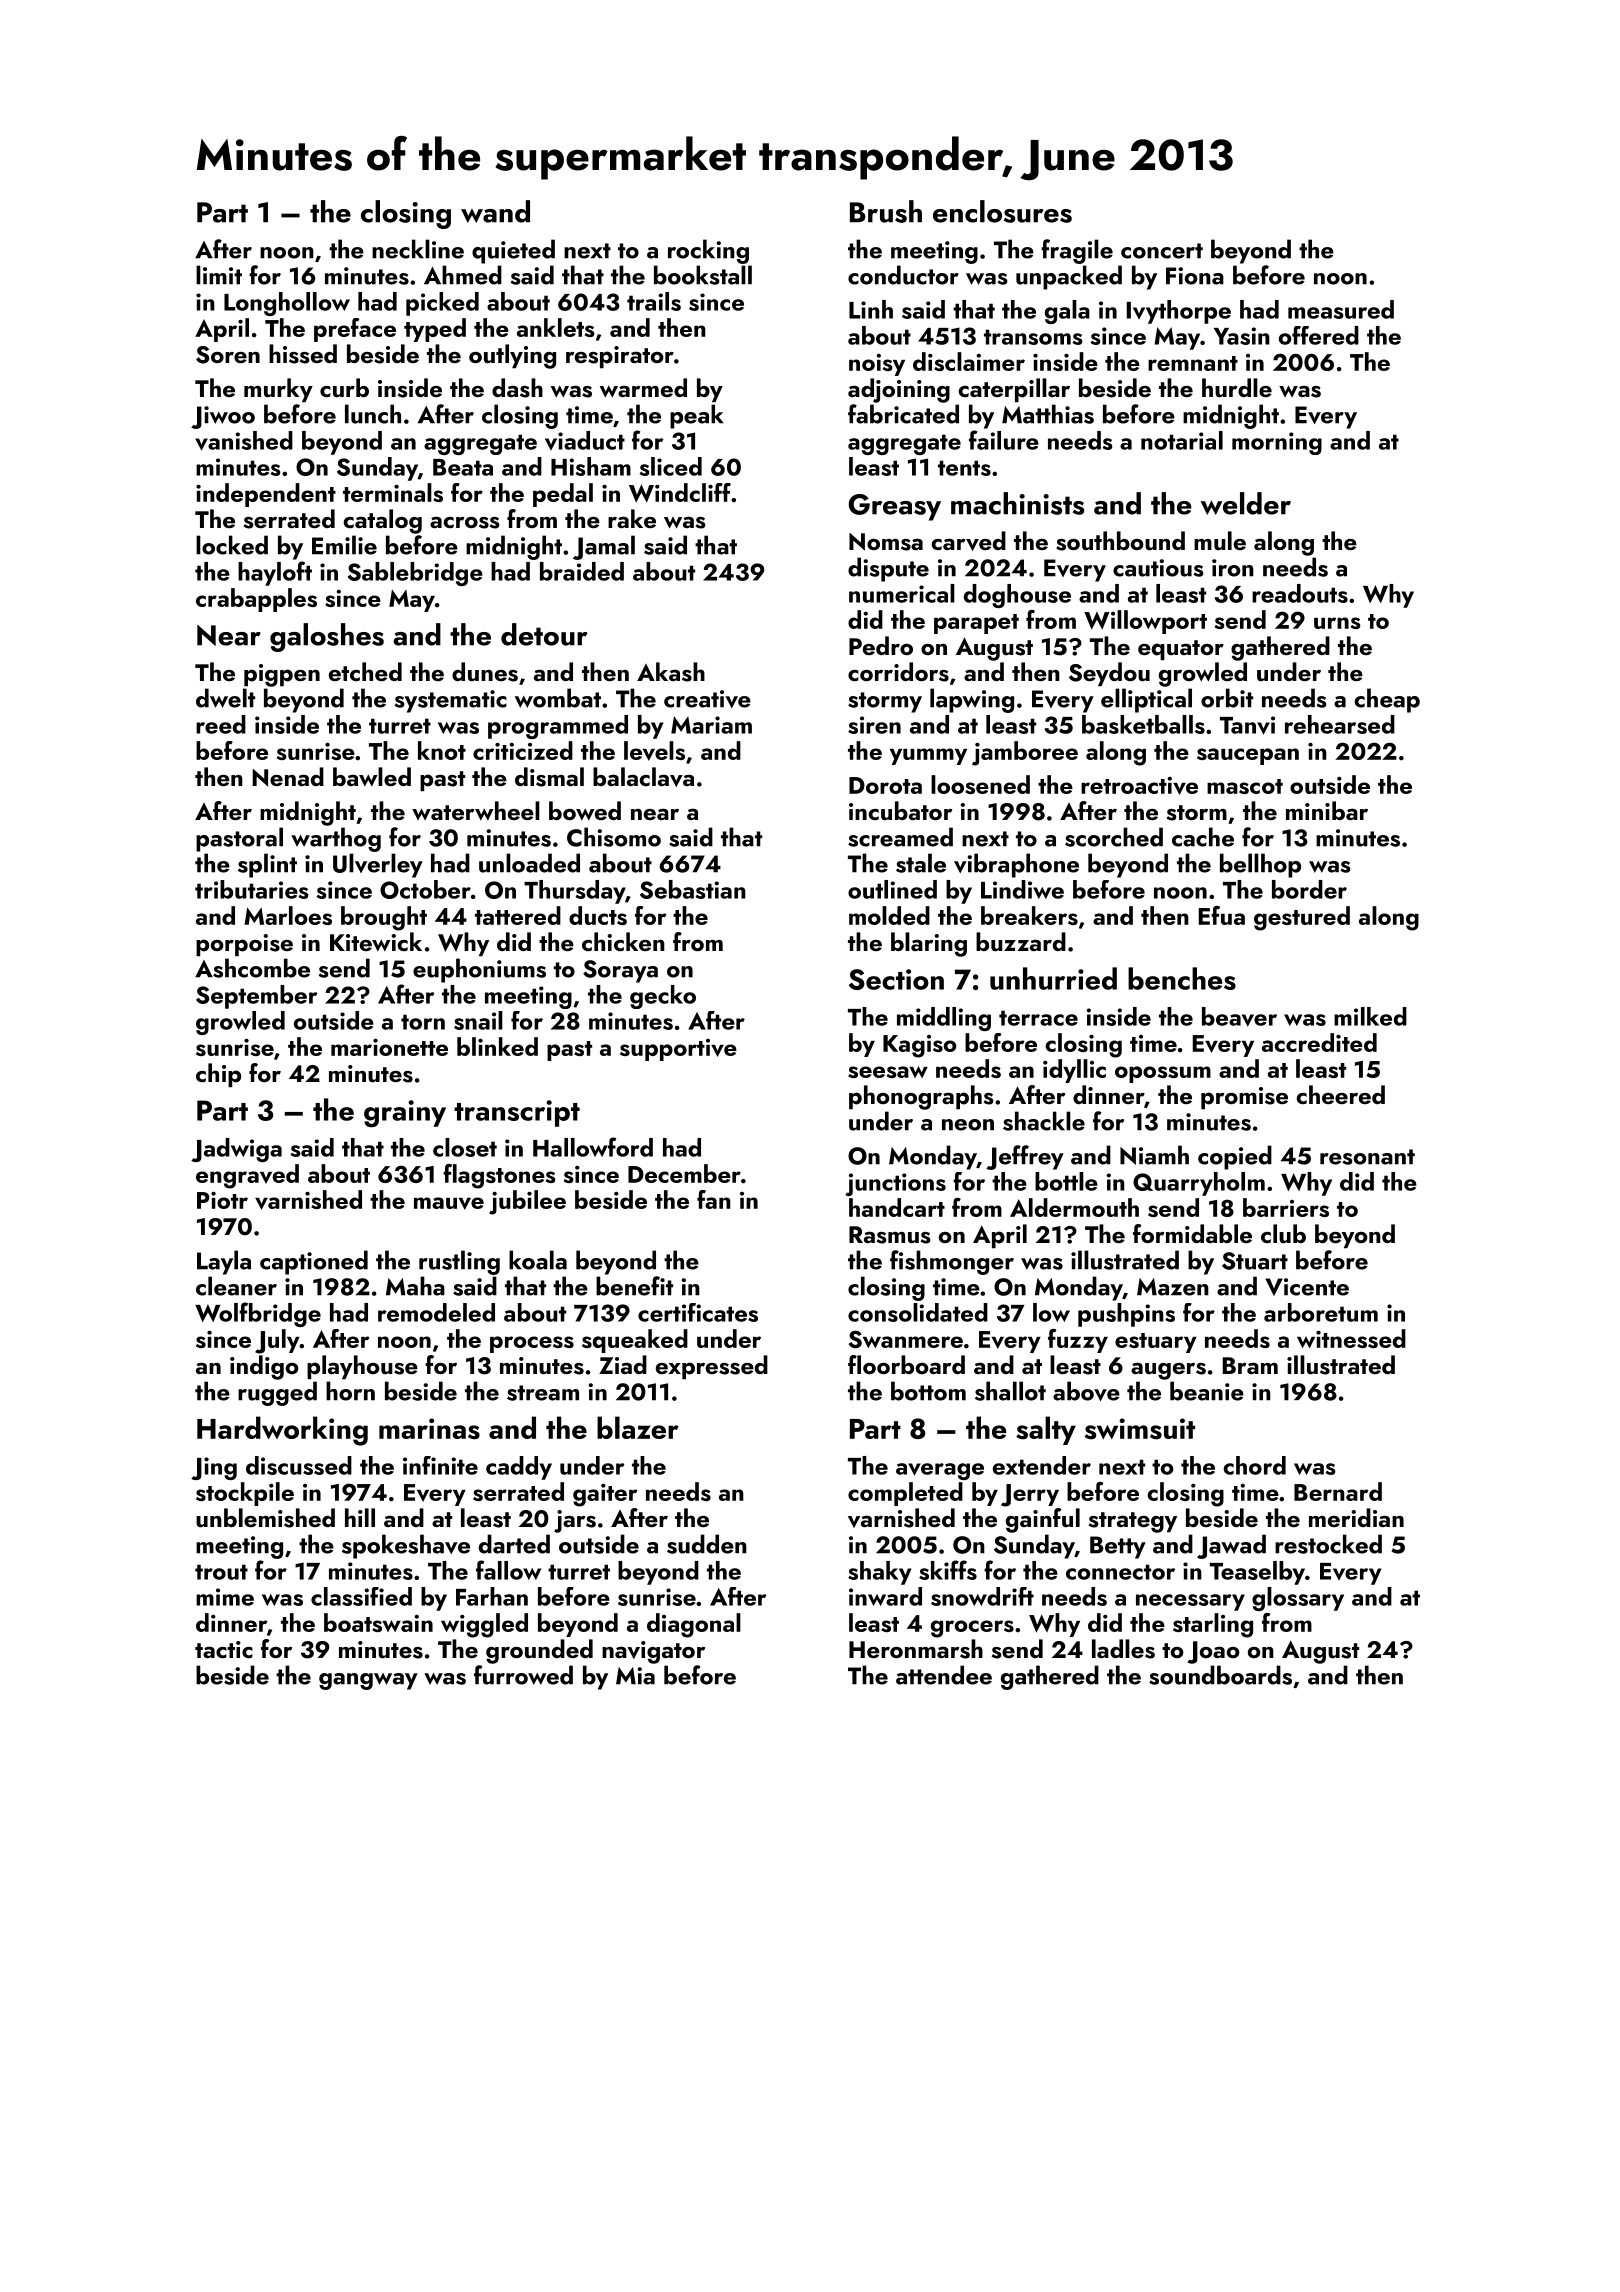  Describe the element at coordinates (214, 1468) in the document. I see `Jing` at that location.
